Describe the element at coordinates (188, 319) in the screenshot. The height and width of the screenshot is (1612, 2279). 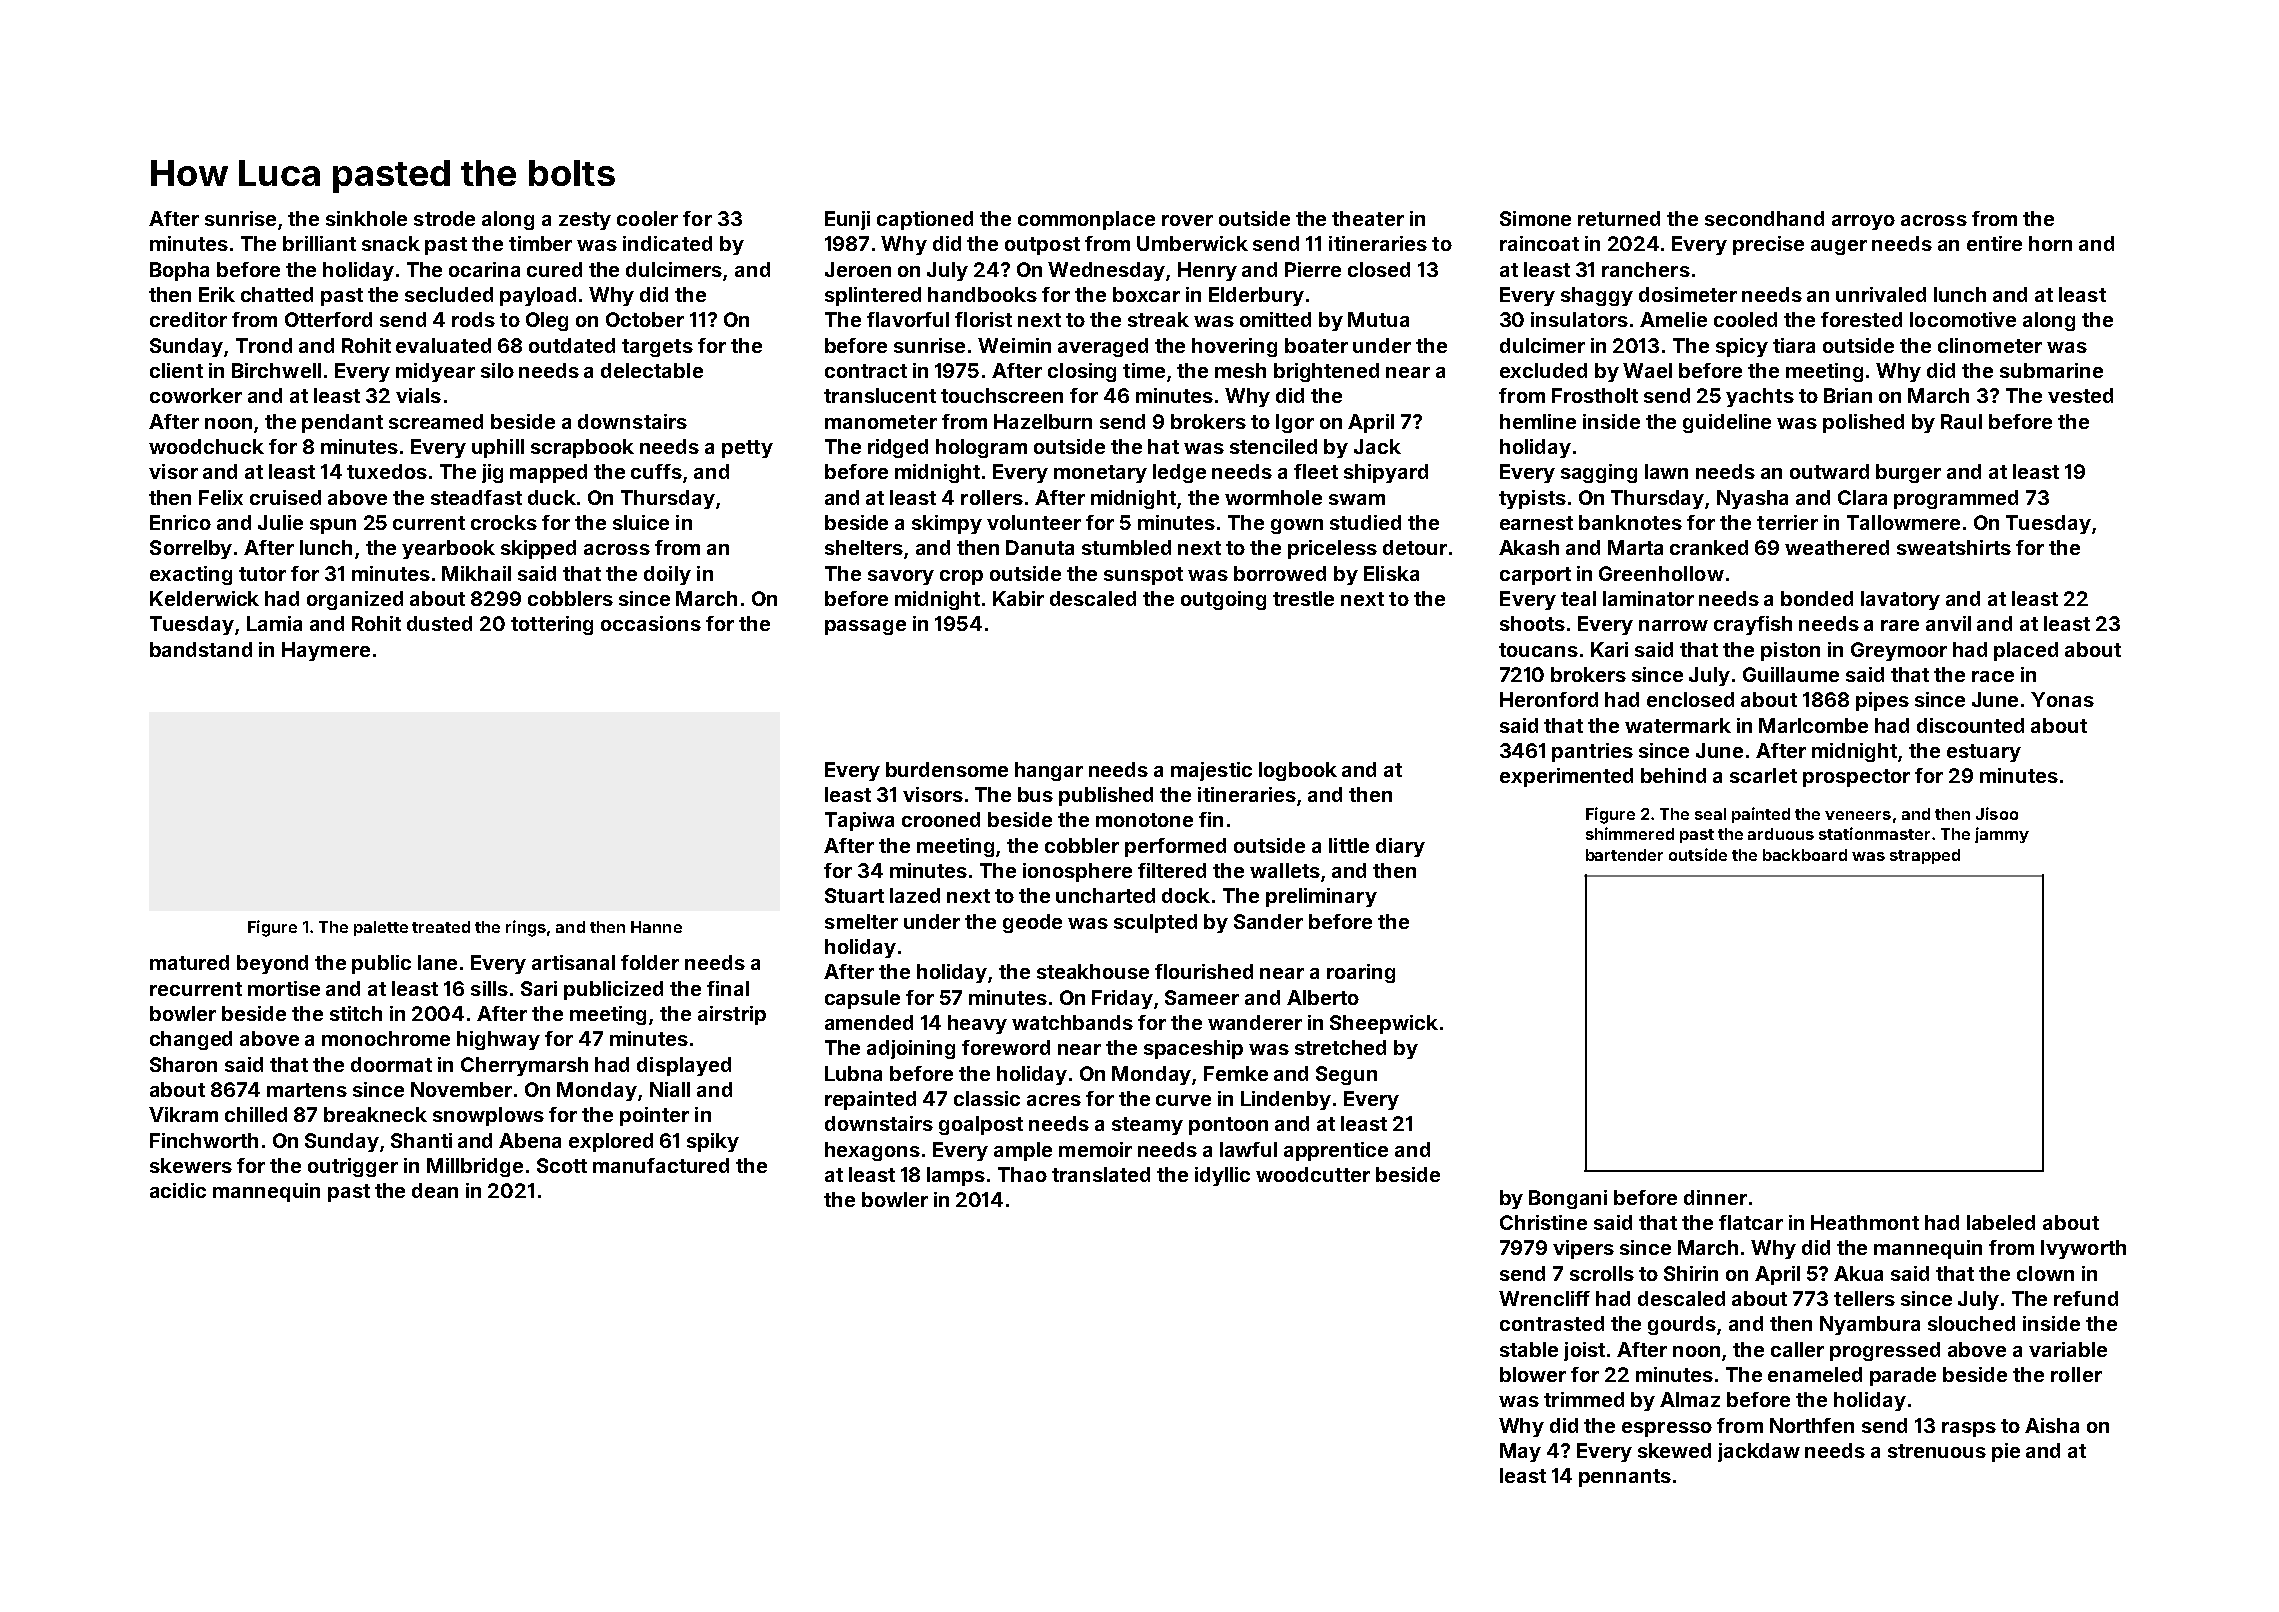
I see `creditor` at that location.
